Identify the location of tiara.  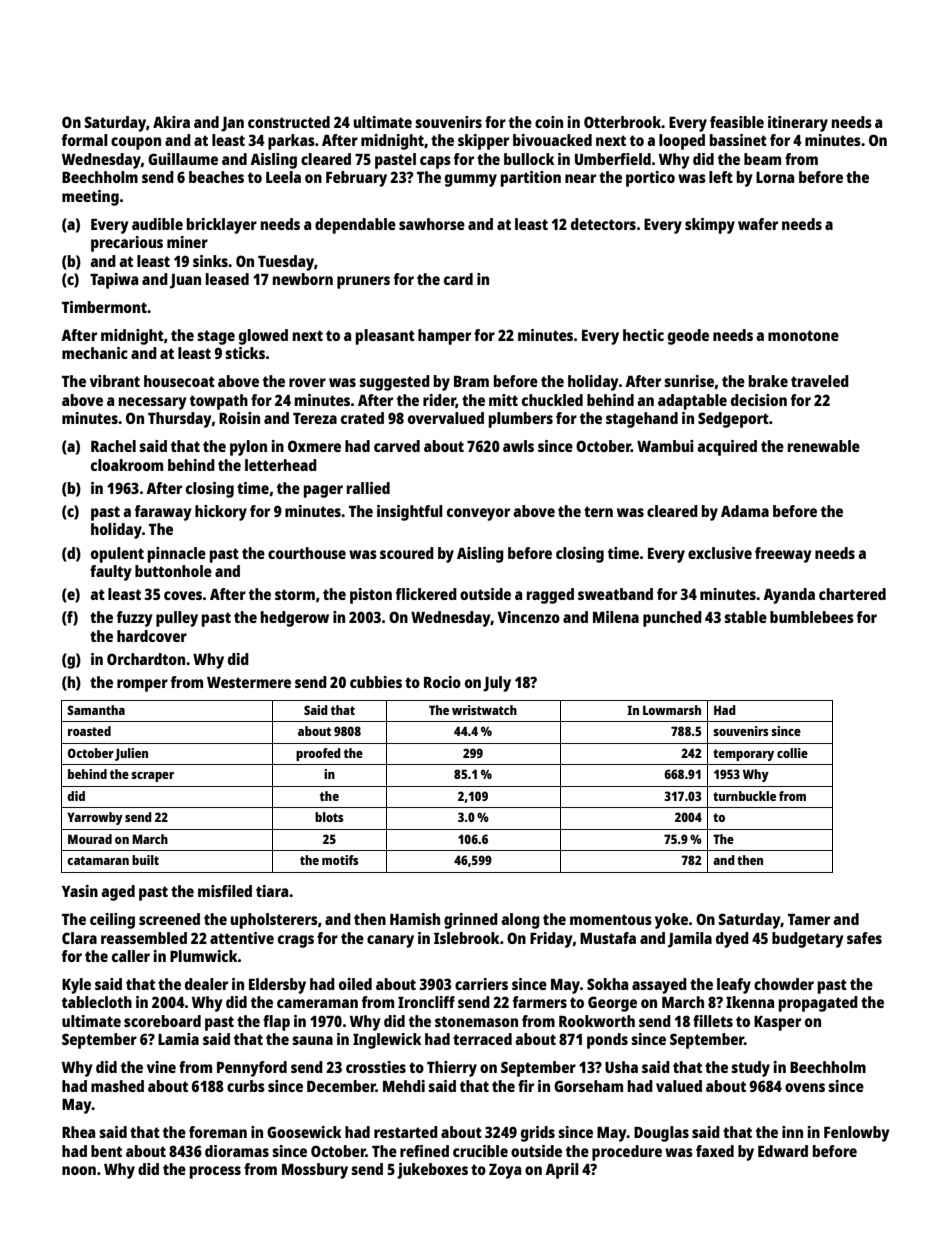
(272, 891).
